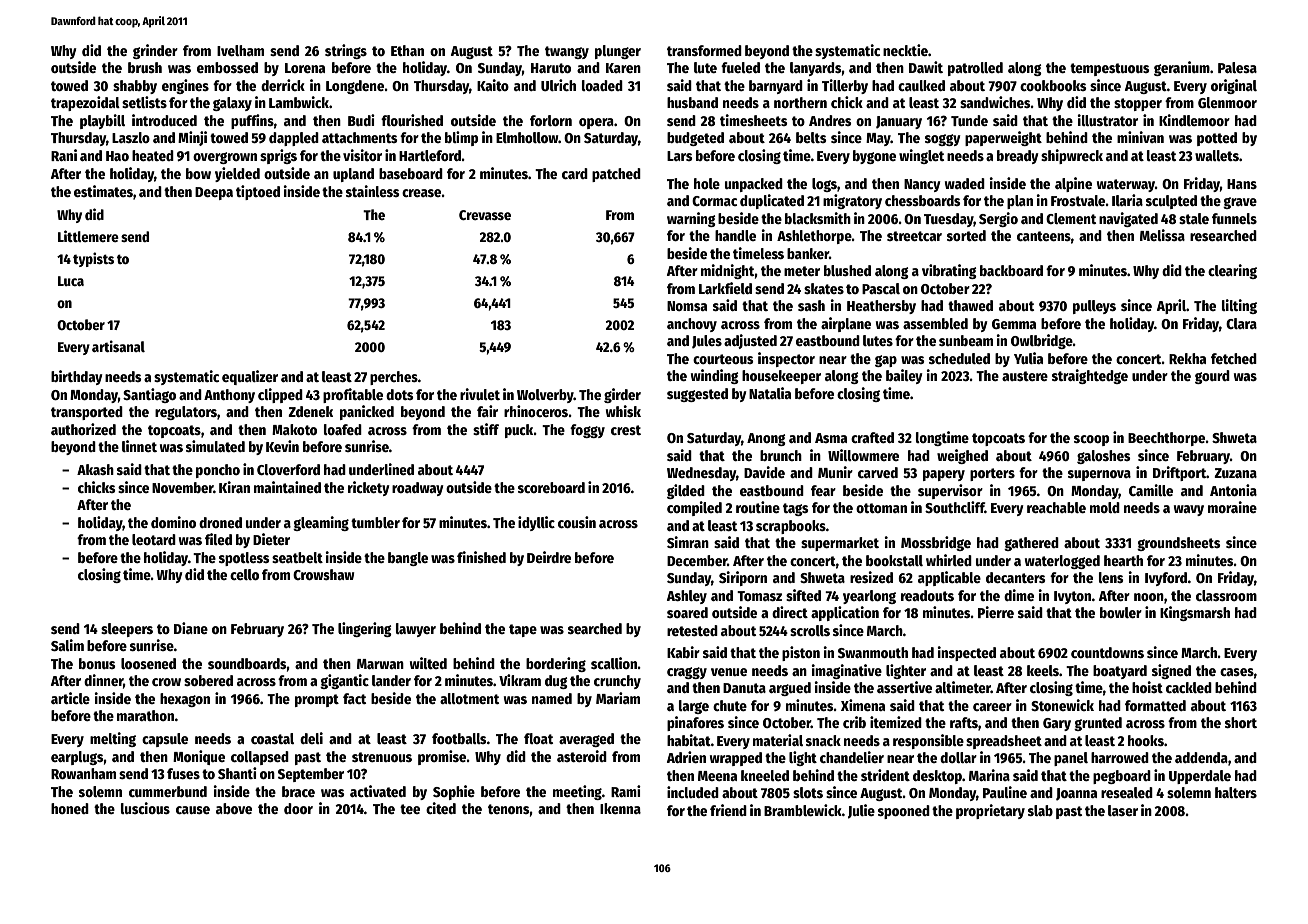 The image size is (1308, 924). What do you see at coordinates (536, 523) in the screenshot?
I see `idyllic` at bounding box center [536, 523].
